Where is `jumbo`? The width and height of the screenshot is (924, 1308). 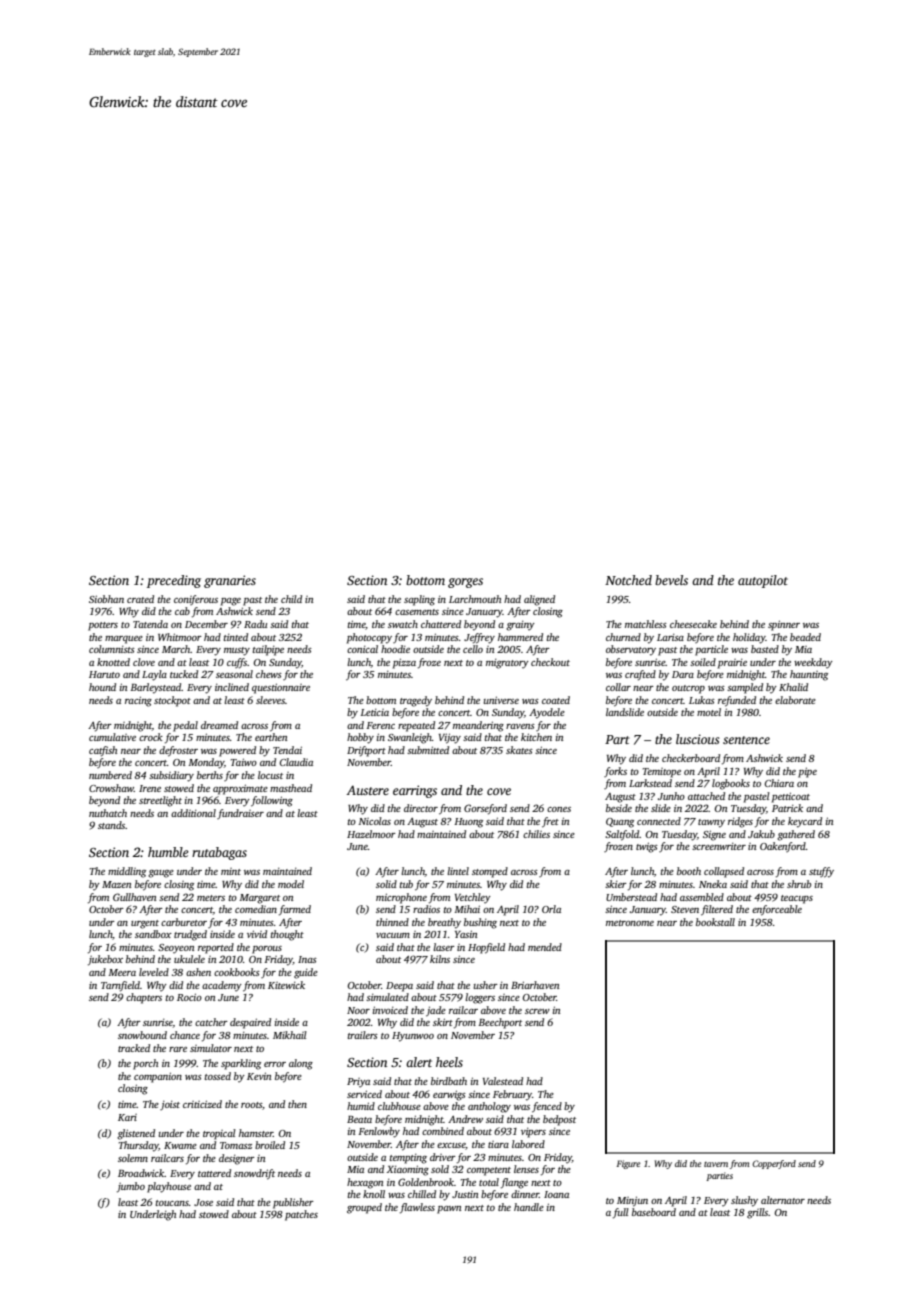
jumbo is located at coordinates (131, 1187).
